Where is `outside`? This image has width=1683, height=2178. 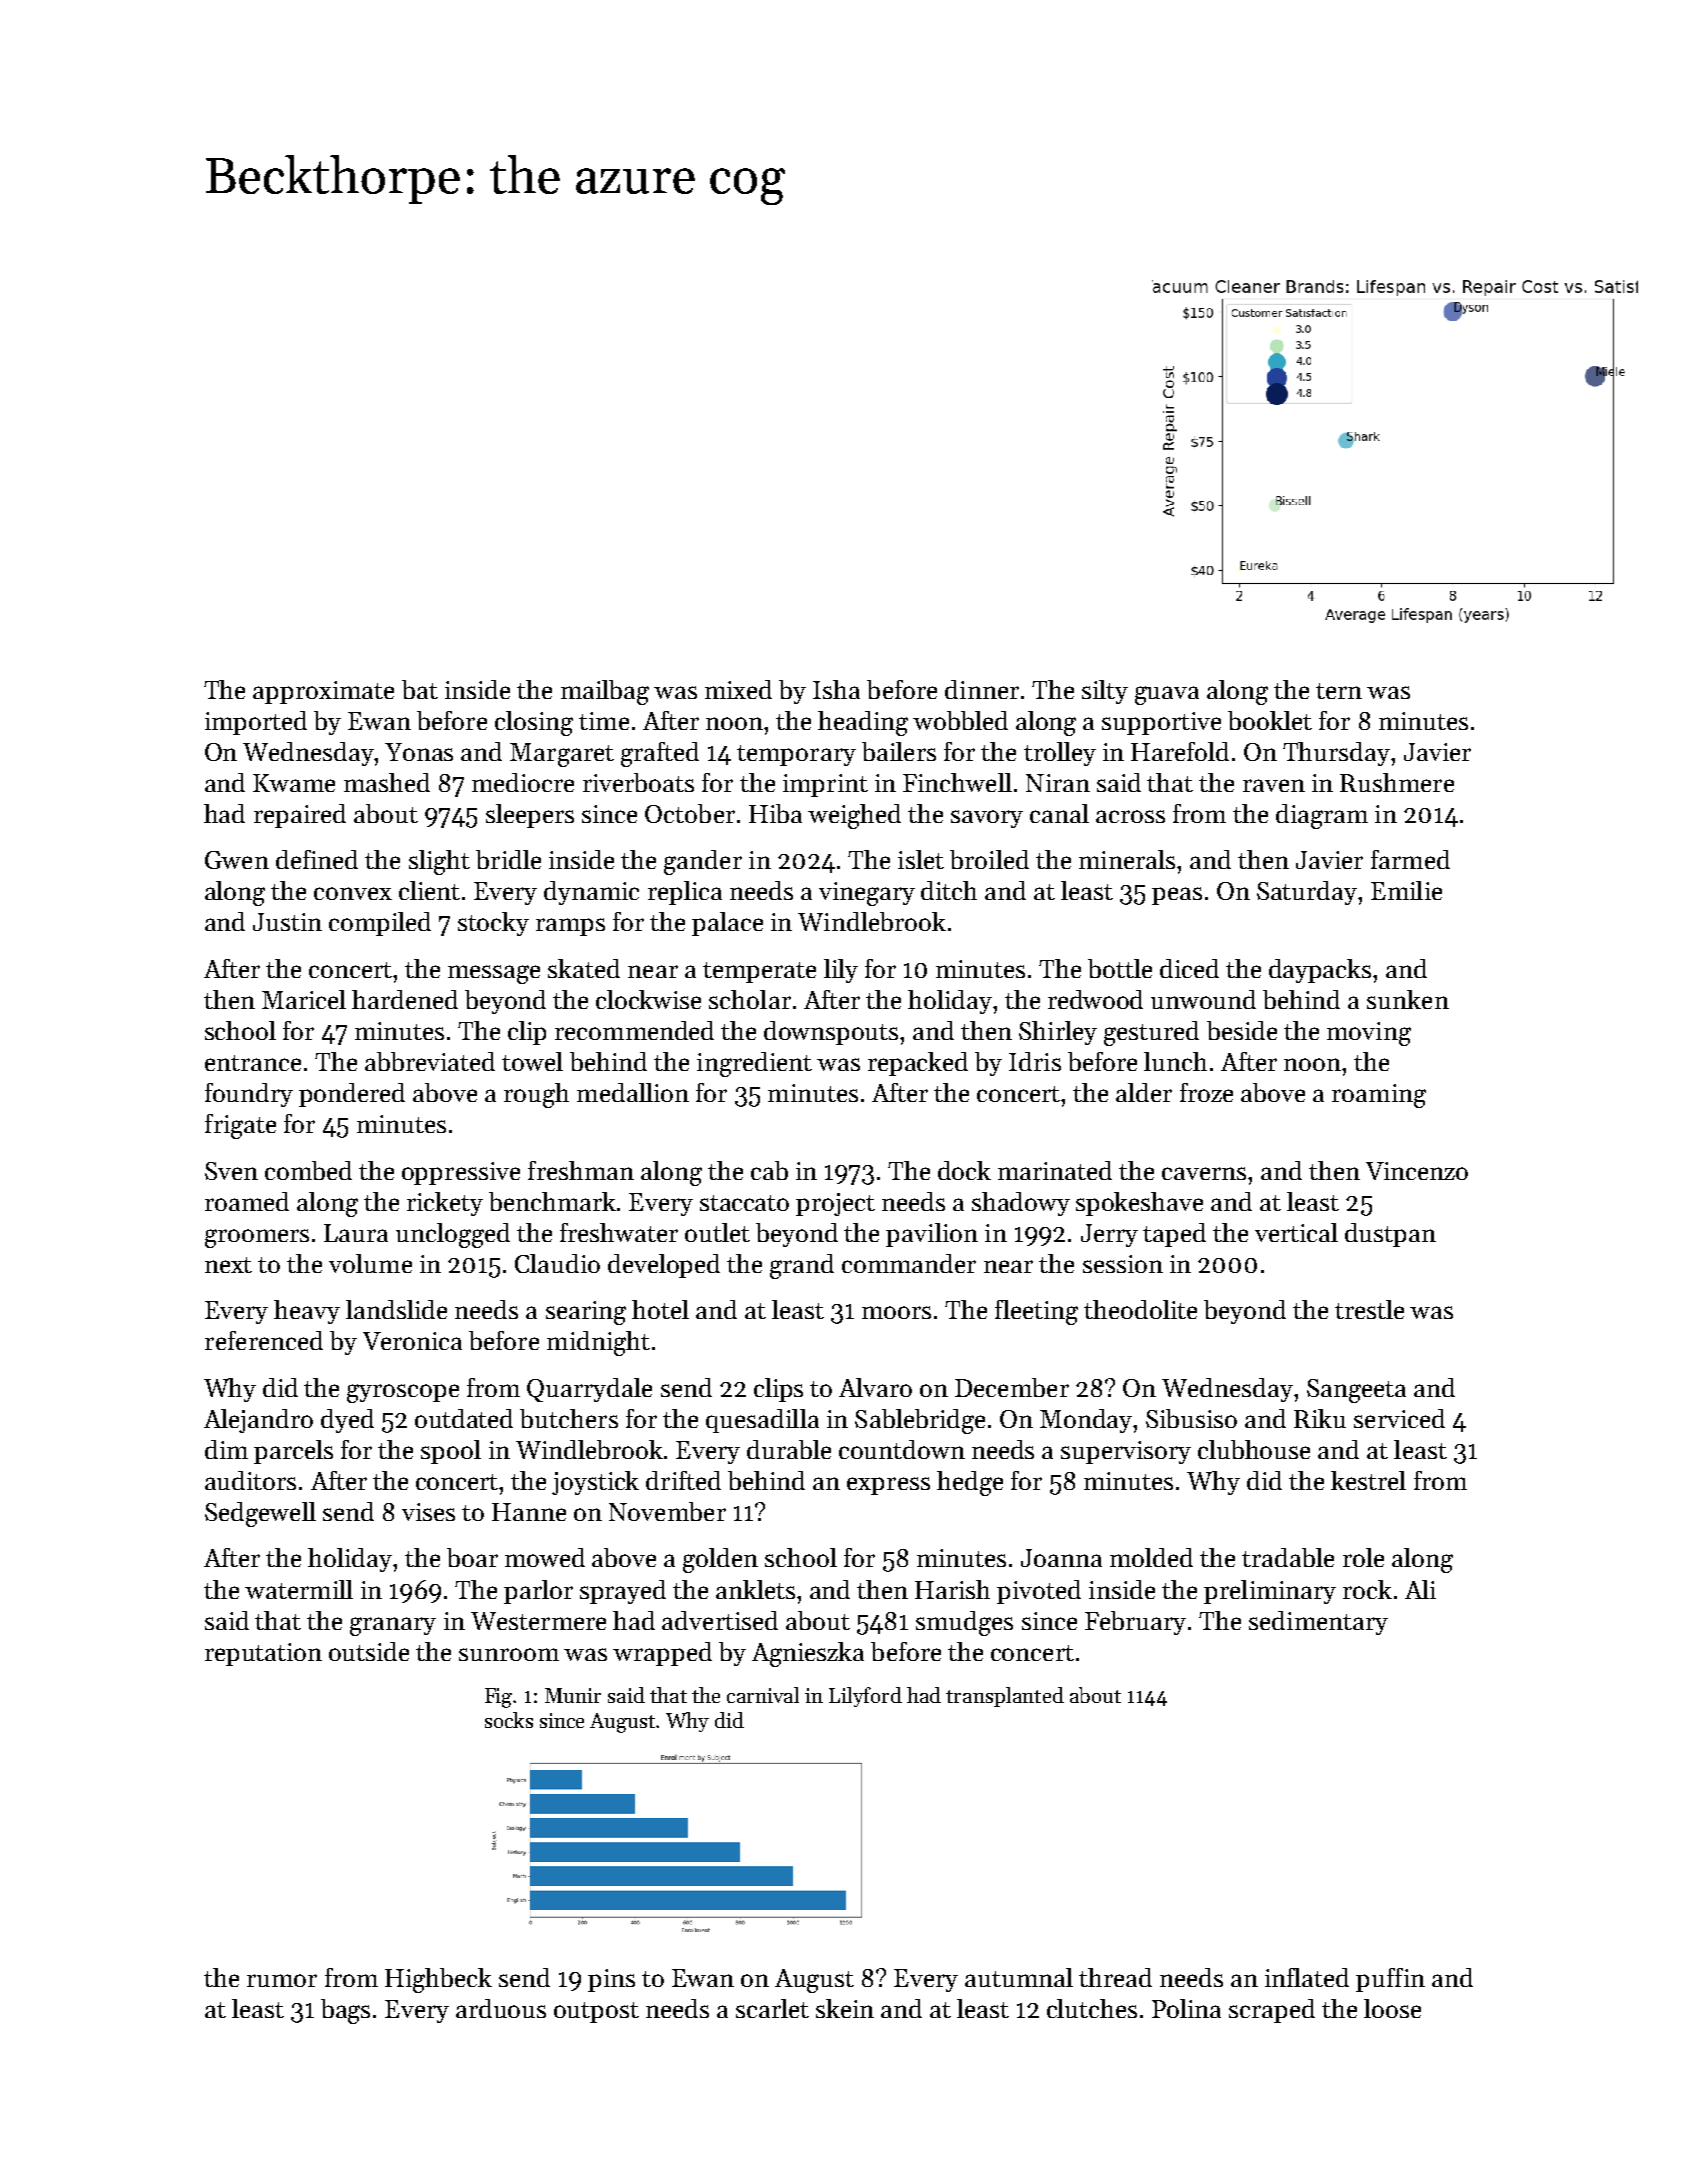 outside is located at coordinates (369, 1651).
